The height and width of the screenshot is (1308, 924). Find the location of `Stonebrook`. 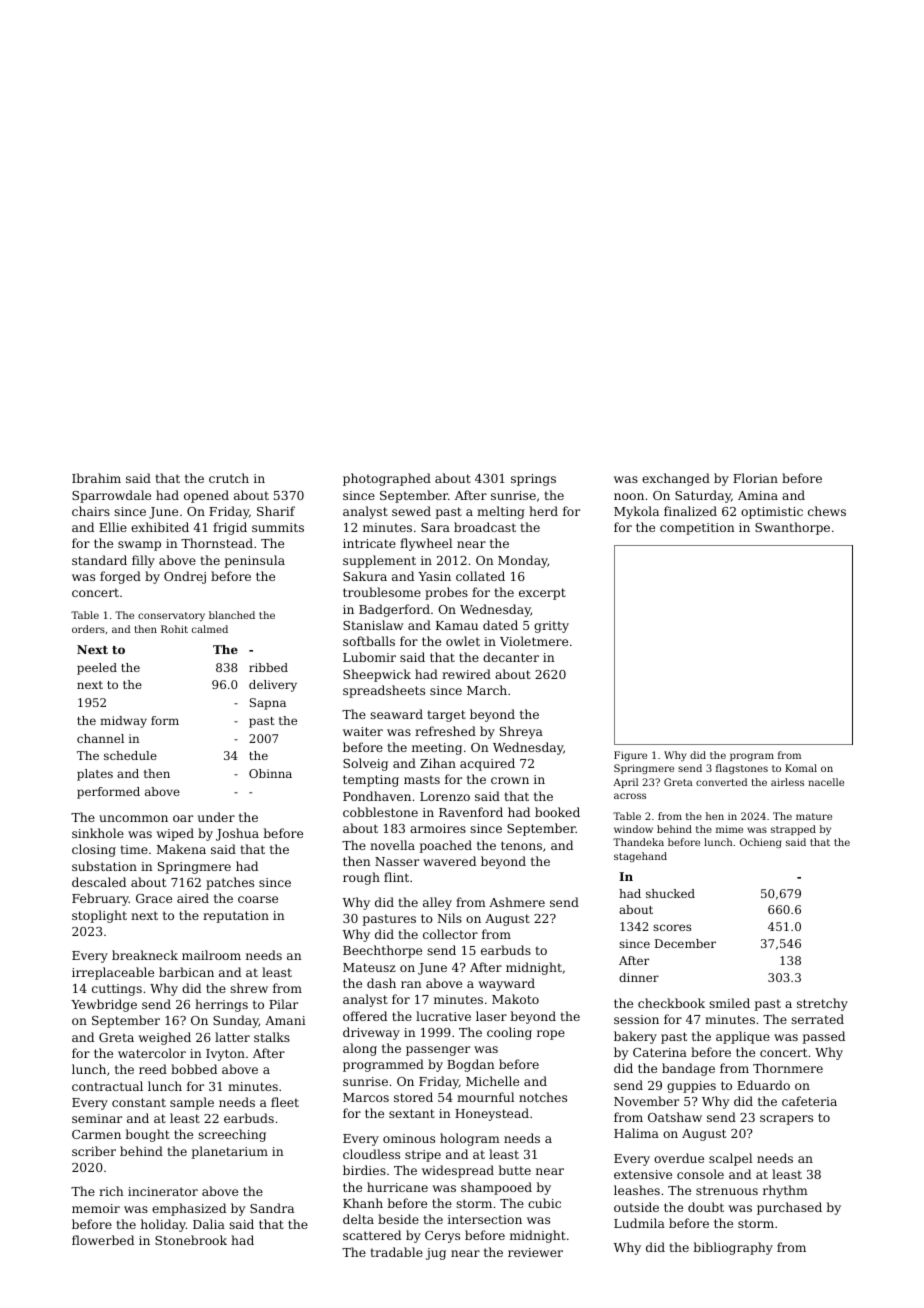

Stonebrook is located at coordinates (191, 1240).
